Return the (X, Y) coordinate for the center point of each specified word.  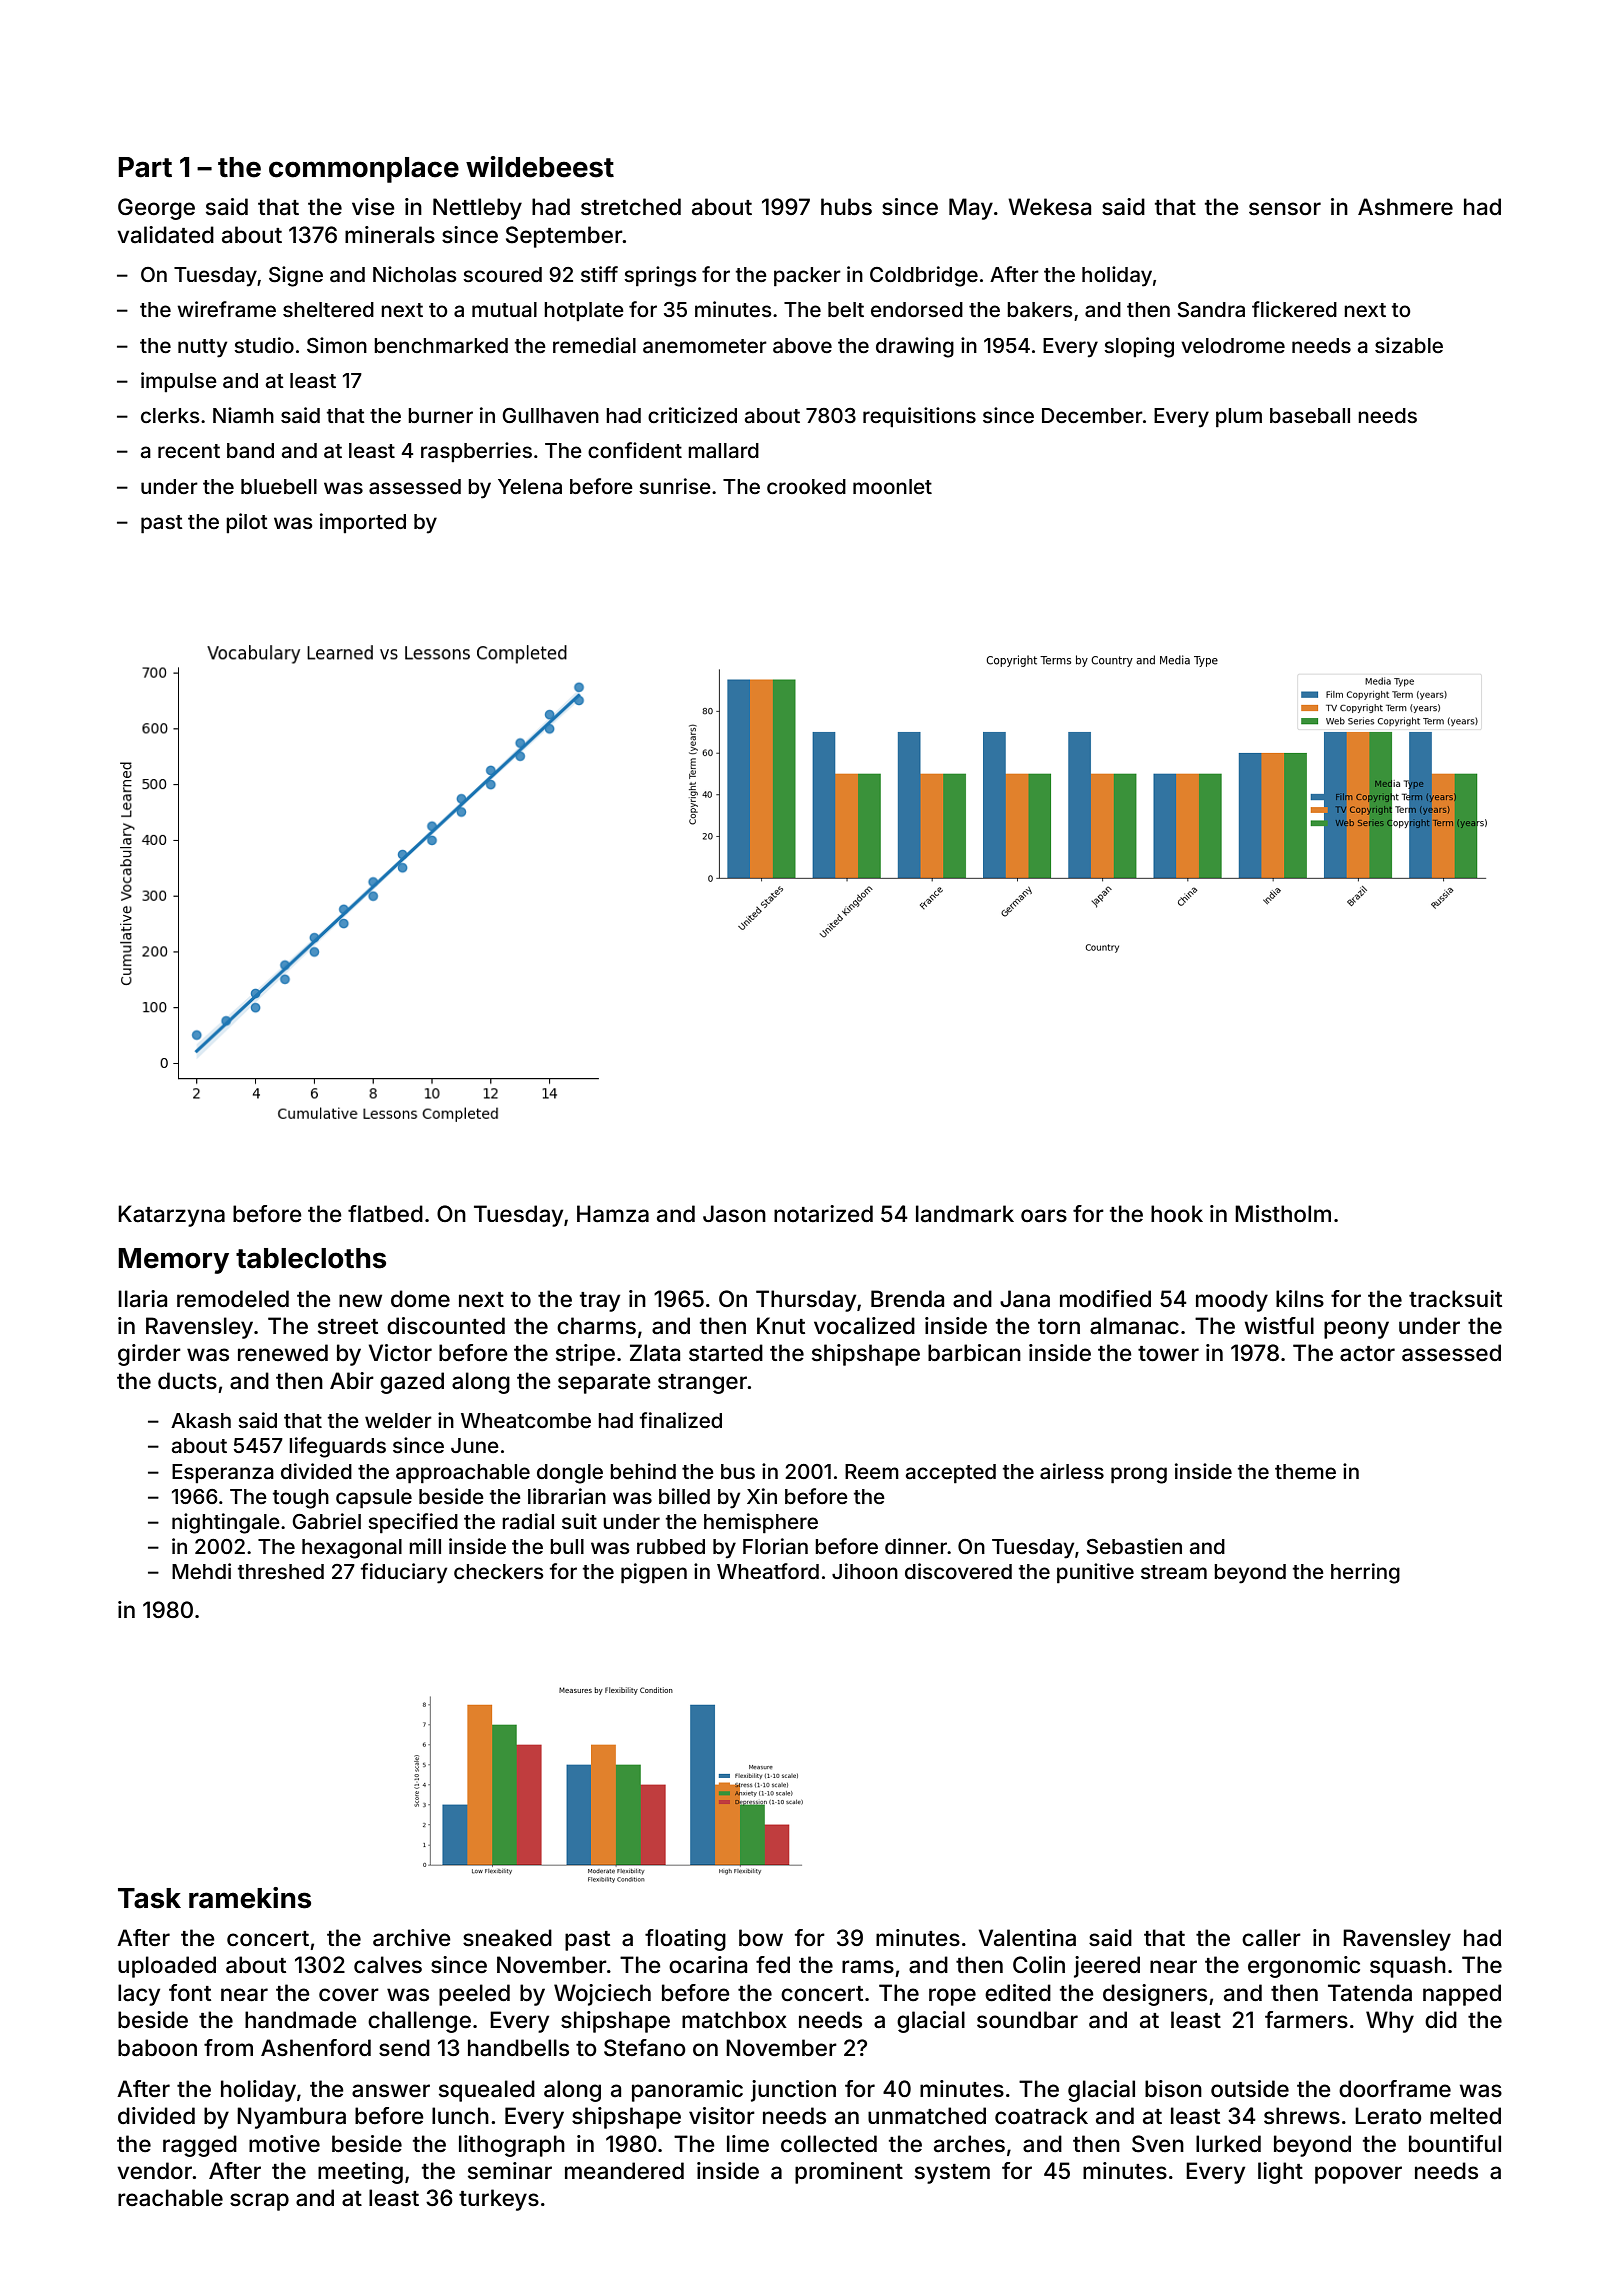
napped (1462, 1995)
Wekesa (1049, 207)
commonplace (364, 170)
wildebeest (540, 167)
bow (761, 1938)
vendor (155, 2171)
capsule (374, 1498)
